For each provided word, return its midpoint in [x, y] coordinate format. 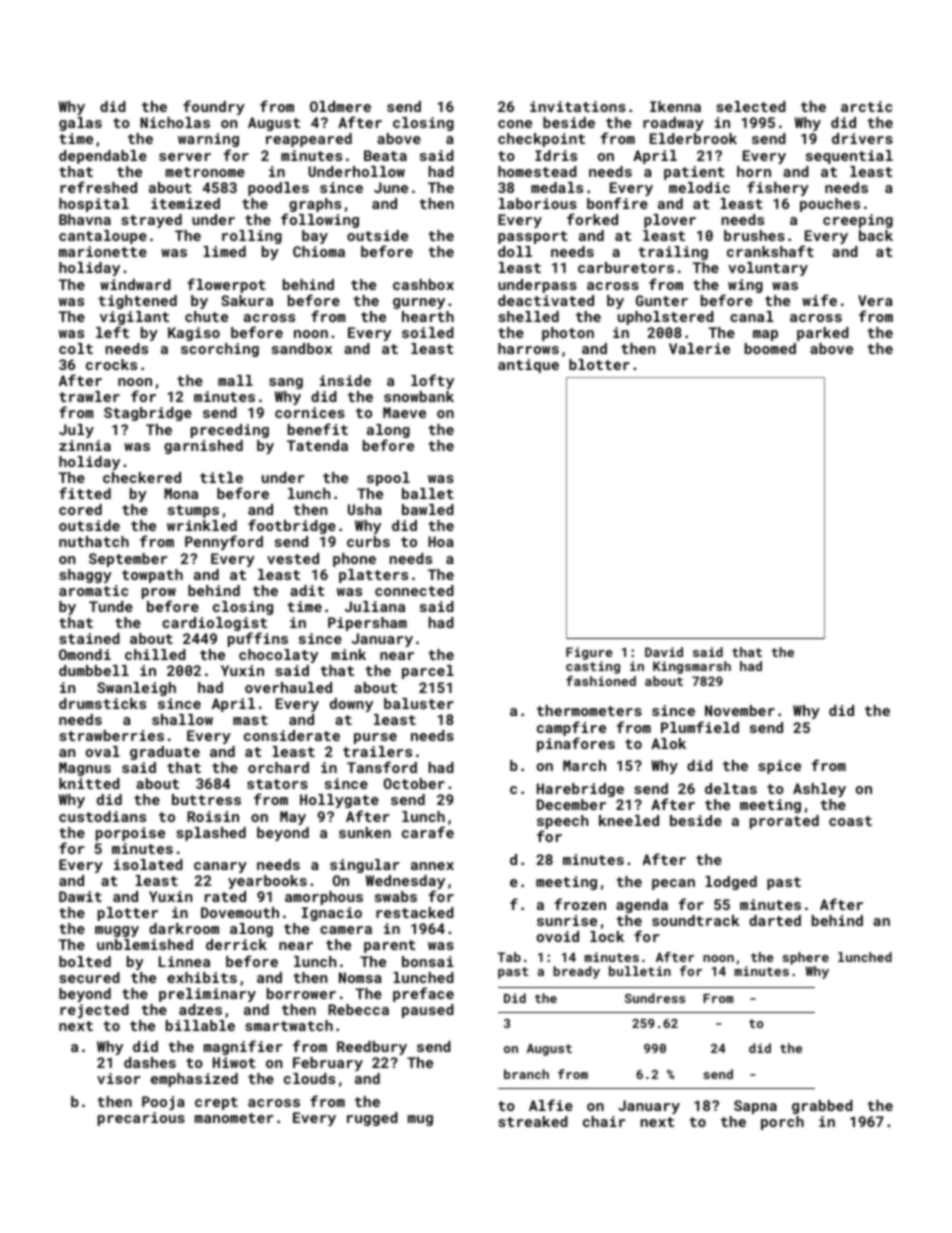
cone [515, 124]
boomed [770, 348]
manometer [234, 1118]
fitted [85, 493]
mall [235, 380]
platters [373, 576]
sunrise [567, 920]
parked [823, 334]
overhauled [288, 687]
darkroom [184, 928]
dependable [103, 157]
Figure [589, 653]
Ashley [819, 790]
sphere [806, 958]
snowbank [419, 396]
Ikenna [675, 106]
